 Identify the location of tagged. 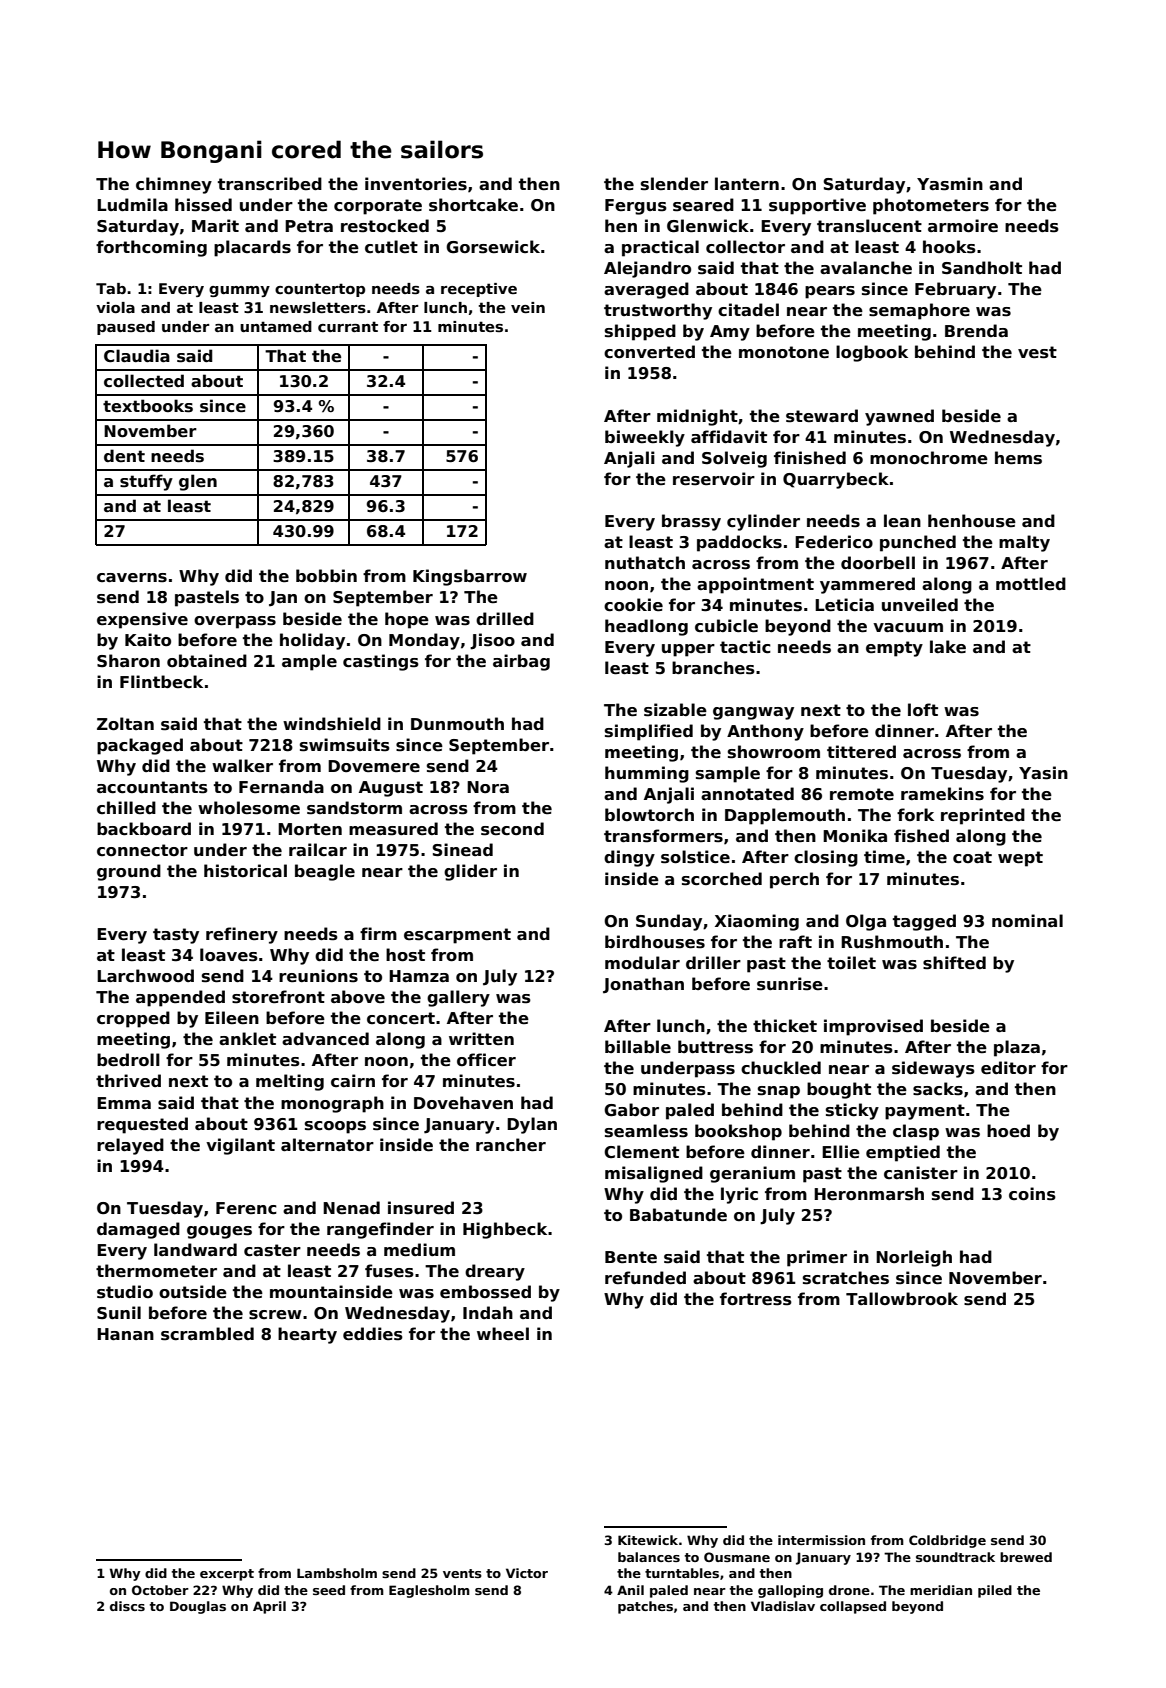
(924, 922).
